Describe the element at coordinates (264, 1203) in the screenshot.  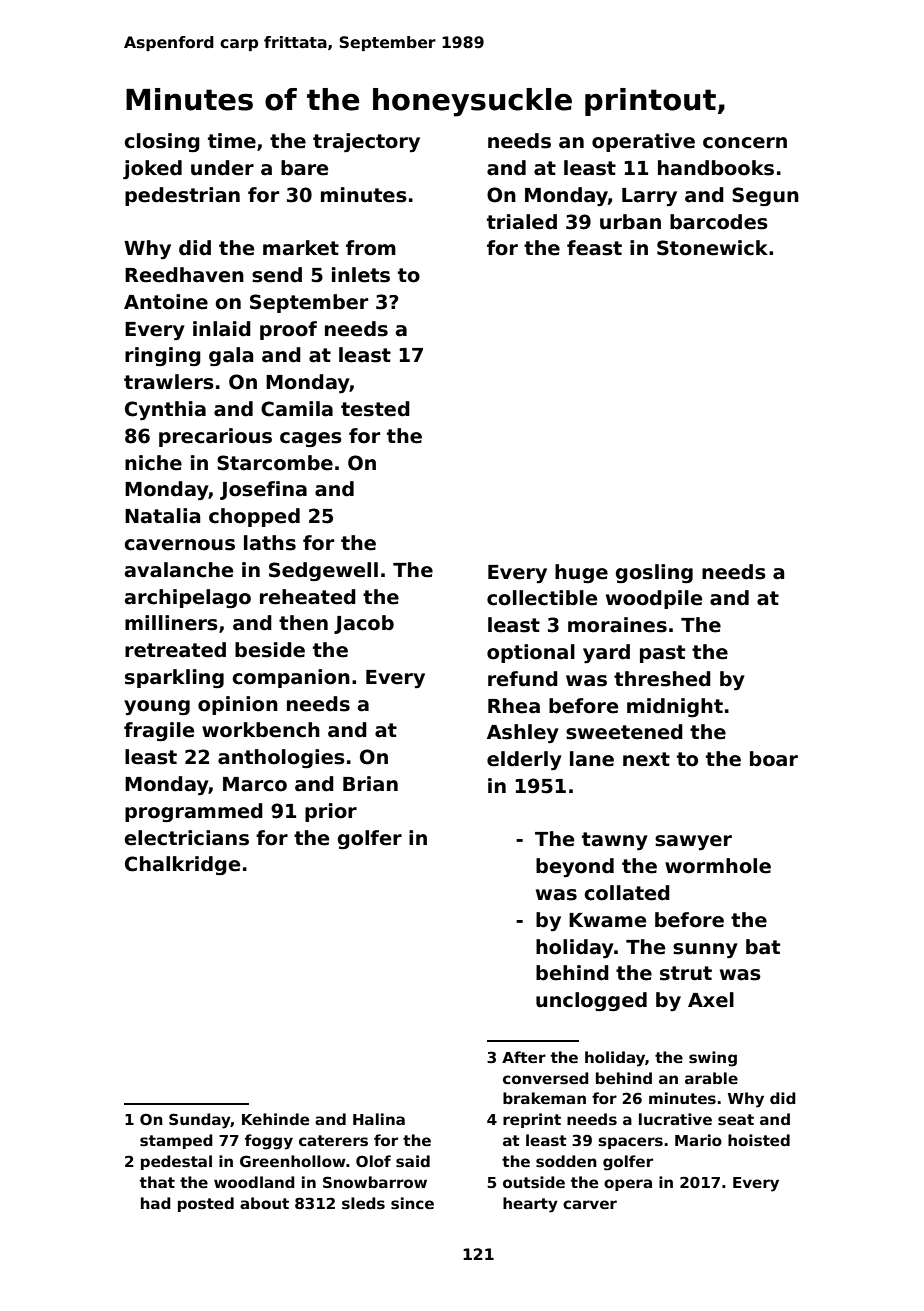
I see `about` at that location.
